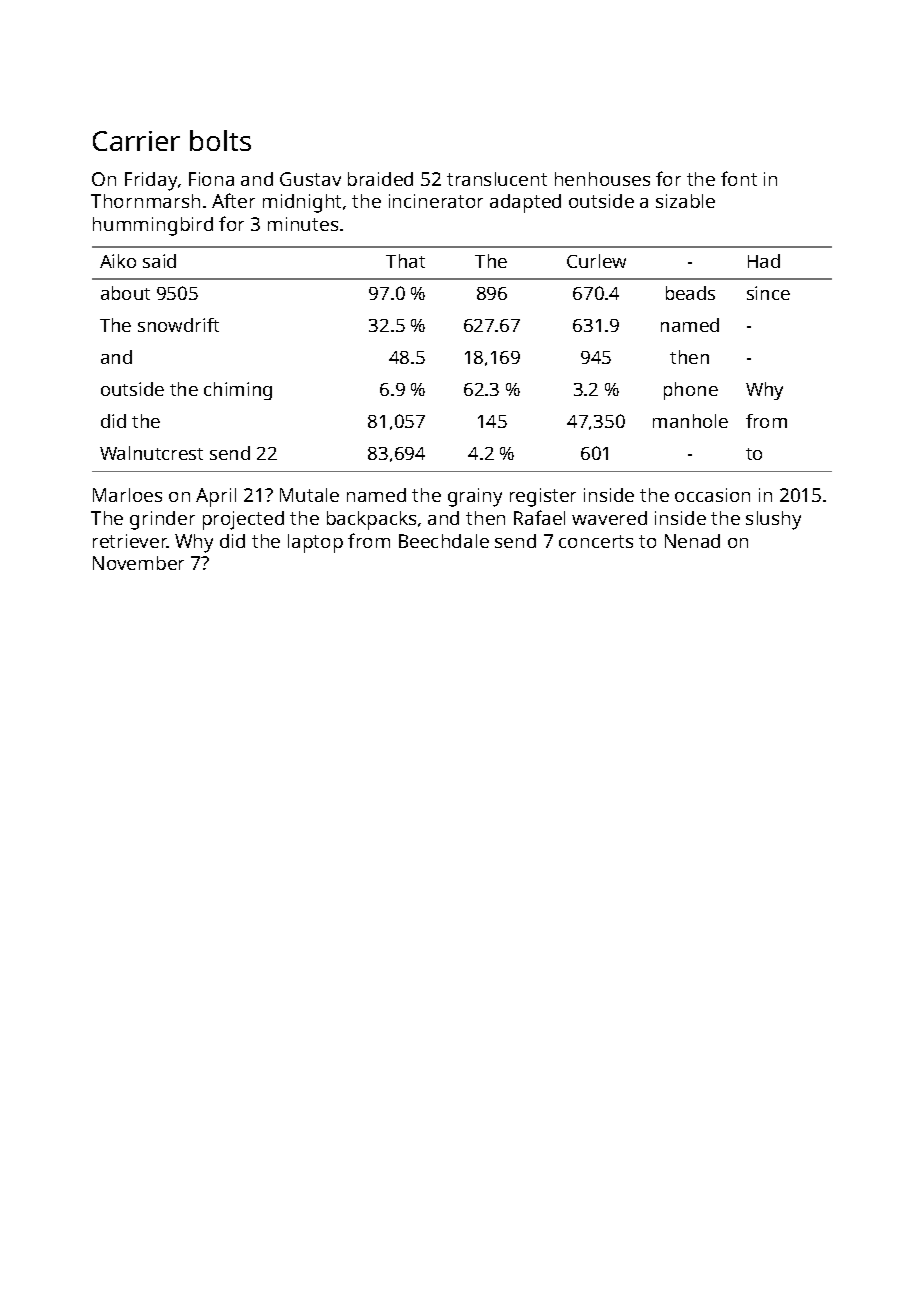 The height and width of the document is (1308, 924). What do you see at coordinates (243, 520) in the document?
I see `projected` at bounding box center [243, 520].
